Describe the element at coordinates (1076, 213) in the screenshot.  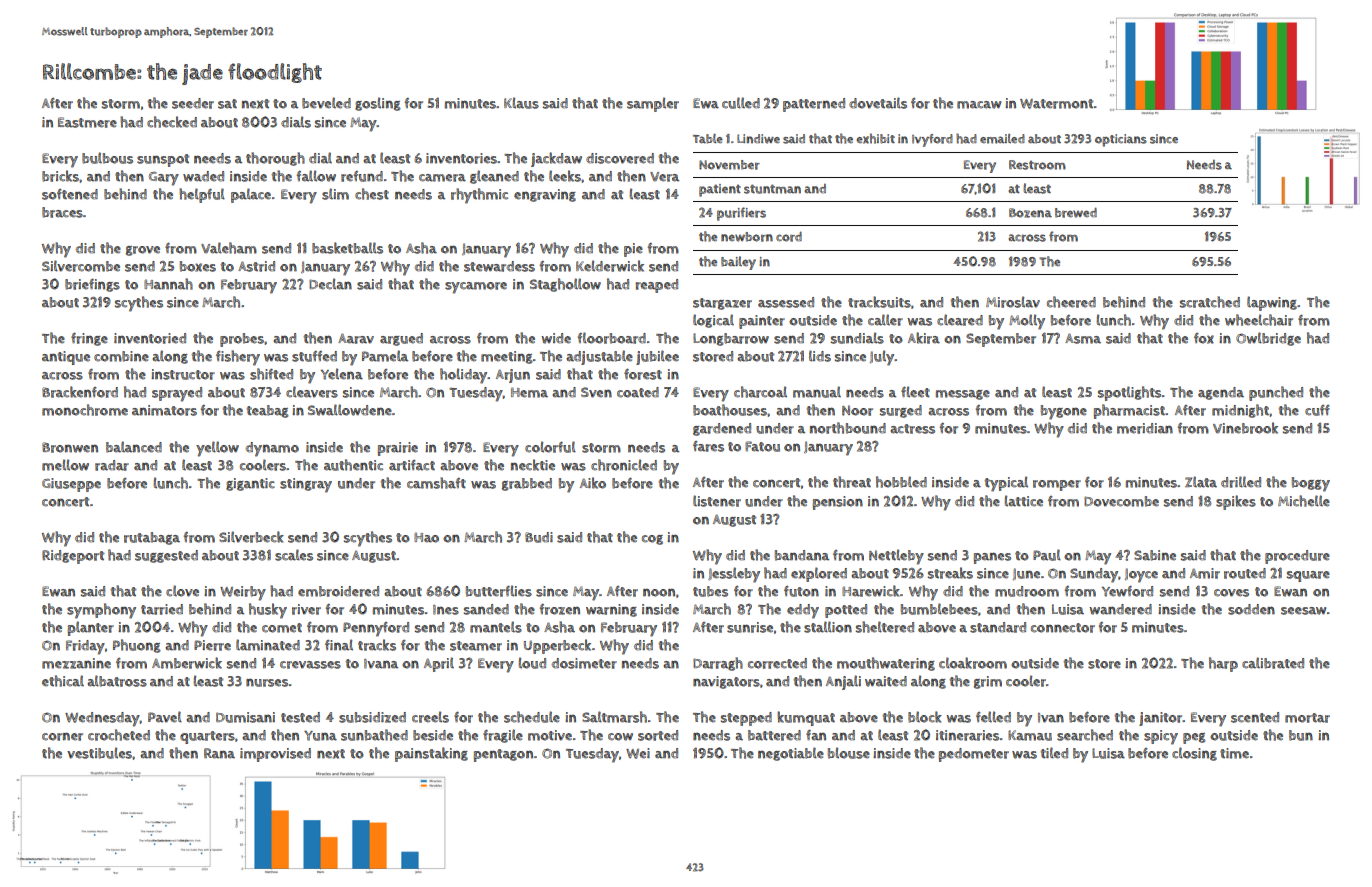
I see `brewed` at that location.
